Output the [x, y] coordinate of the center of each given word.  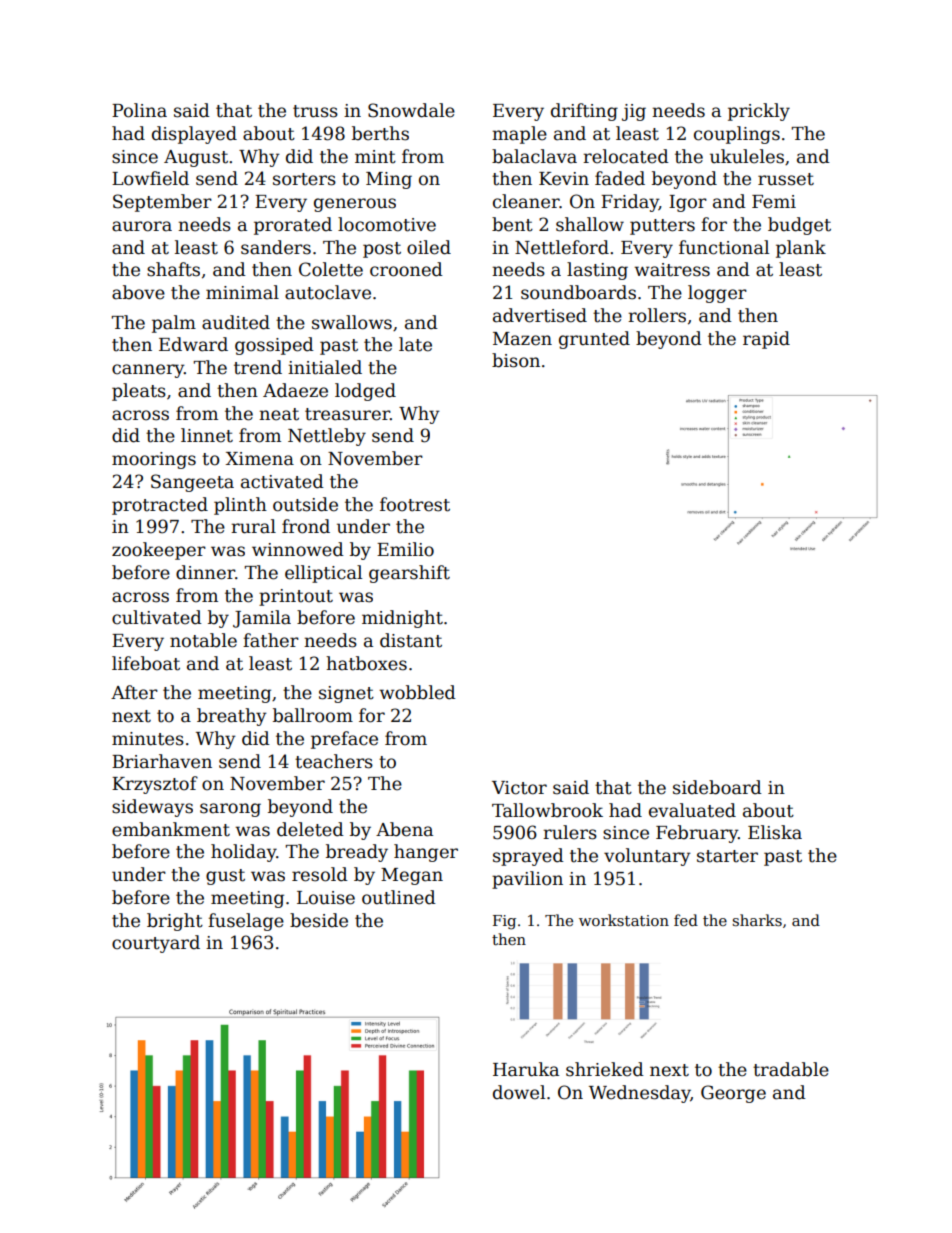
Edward [193, 344]
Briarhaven [162, 761]
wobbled [417, 692]
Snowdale [411, 110]
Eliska [775, 832]
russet [786, 179]
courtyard [156, 944]
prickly [759, 112]
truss [315, 111]
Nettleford [562, 247]
